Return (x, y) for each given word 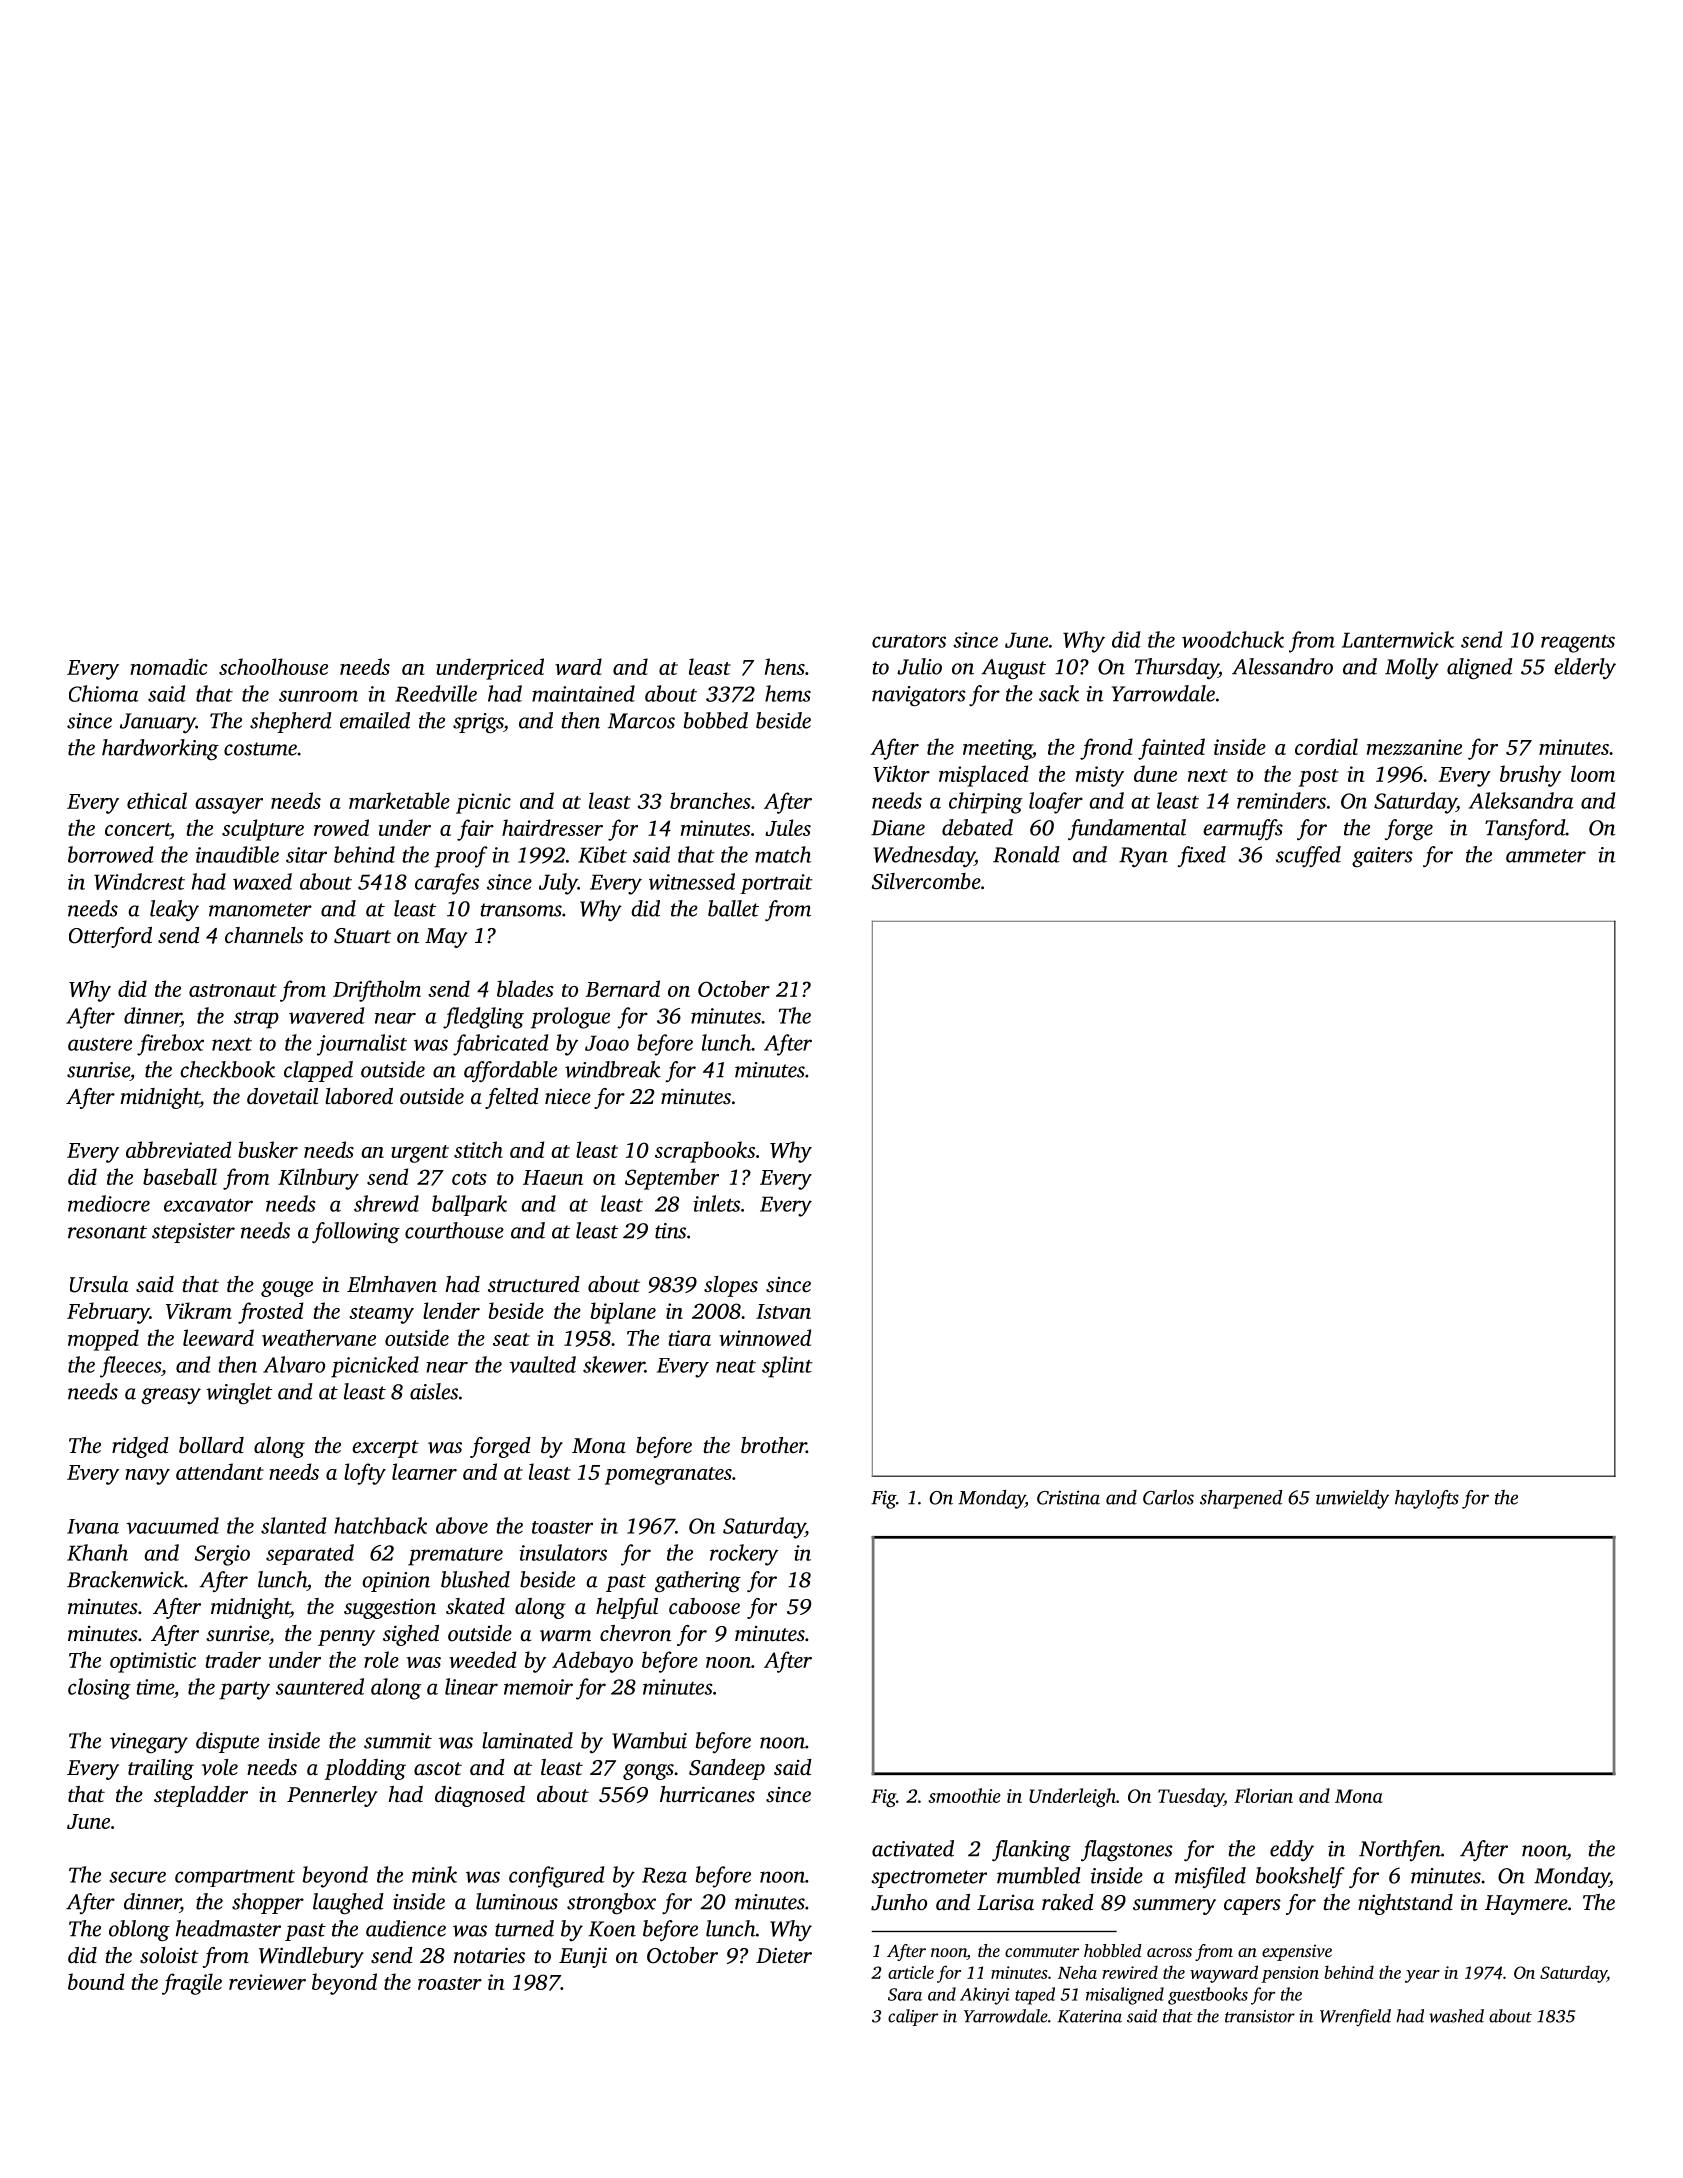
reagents (1578, 644)
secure (137, 1877)
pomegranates (668, 1476)
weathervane (319, 1337)
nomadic (169, 666)
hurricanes (707, 1794)
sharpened (1241, 1499)
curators (909, 641)
